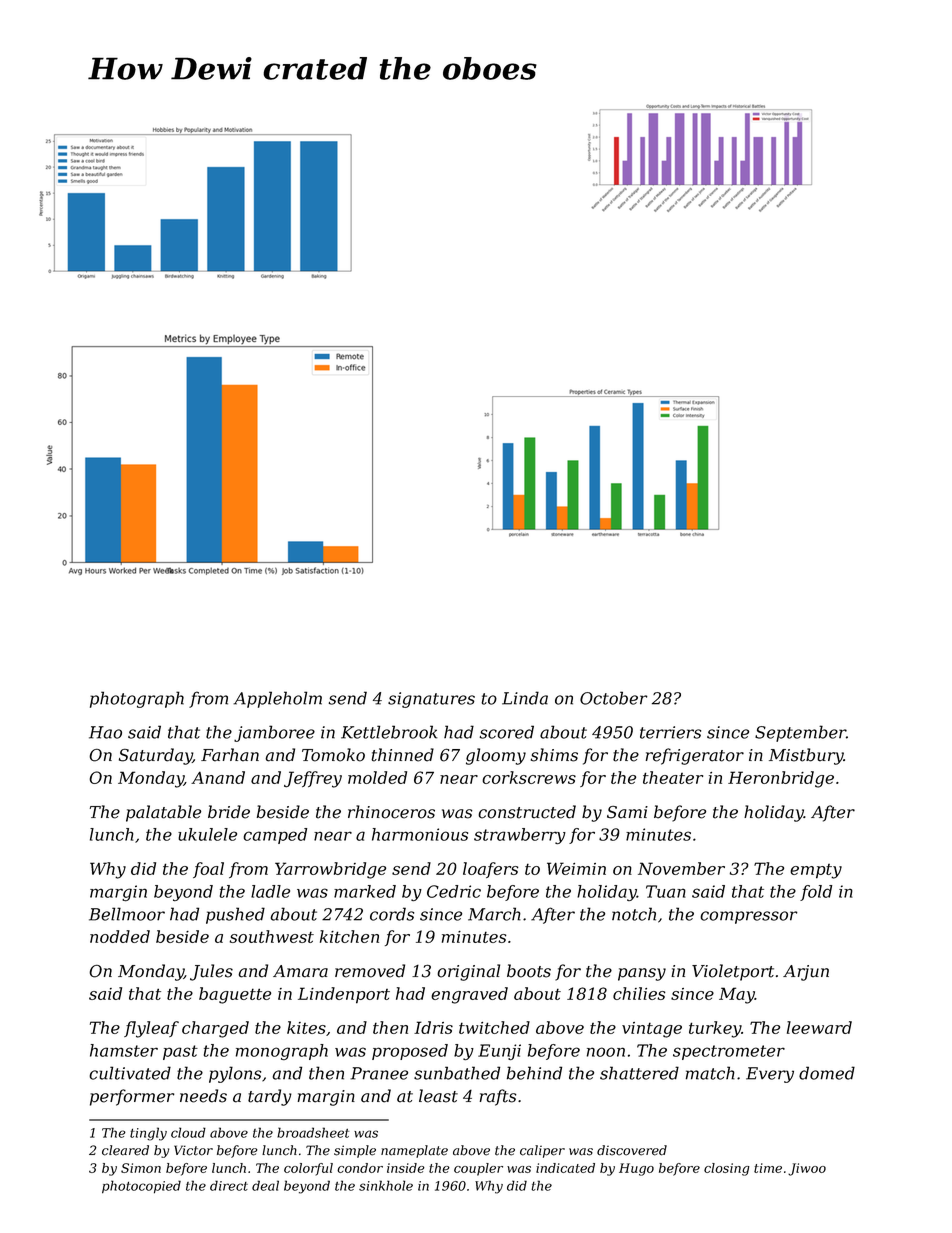 This page has height=1233, width=952. I want to click on Linda, so click(525, 698).
